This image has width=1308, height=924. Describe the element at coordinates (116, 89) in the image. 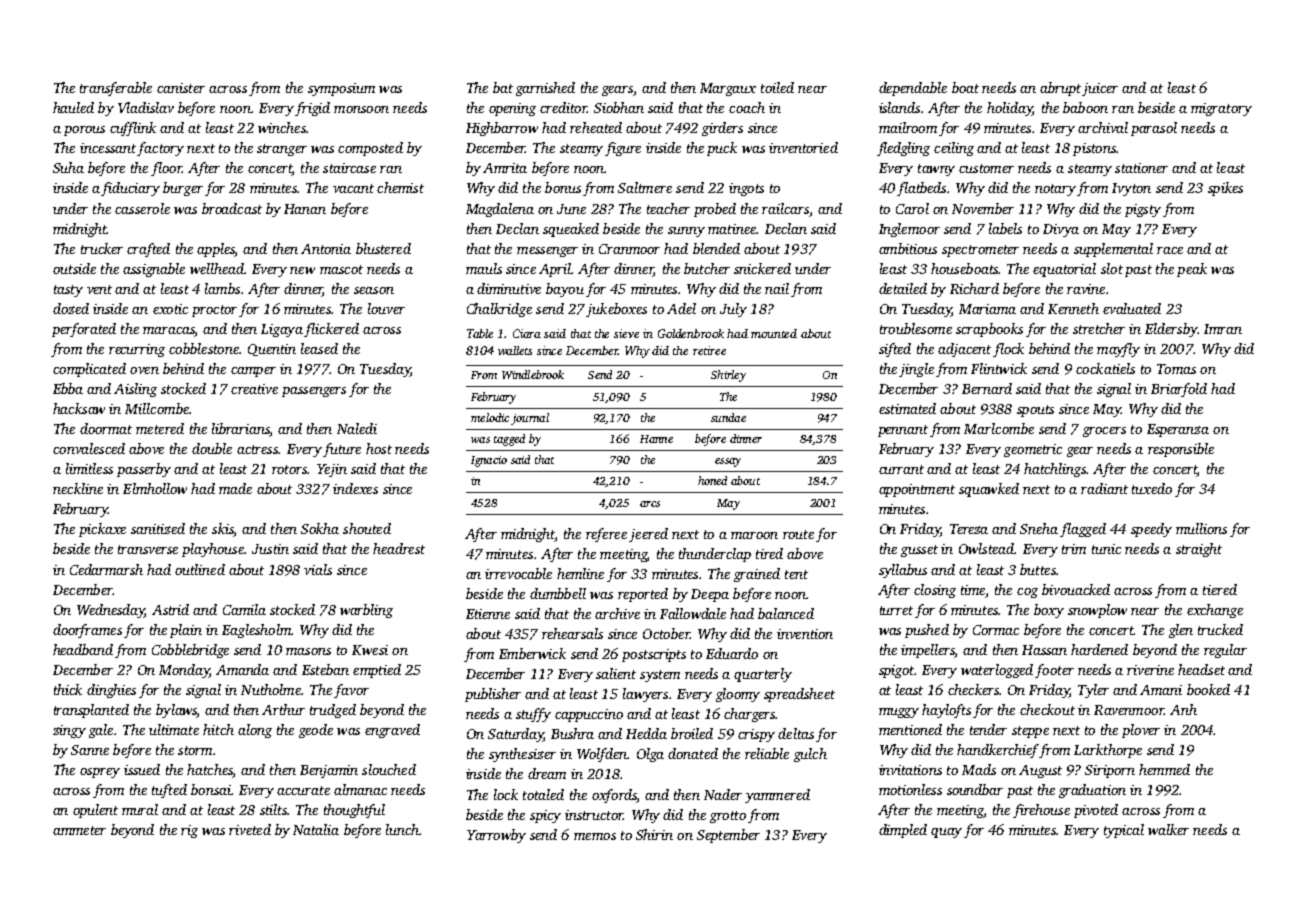

I see `transferable` at that location.
